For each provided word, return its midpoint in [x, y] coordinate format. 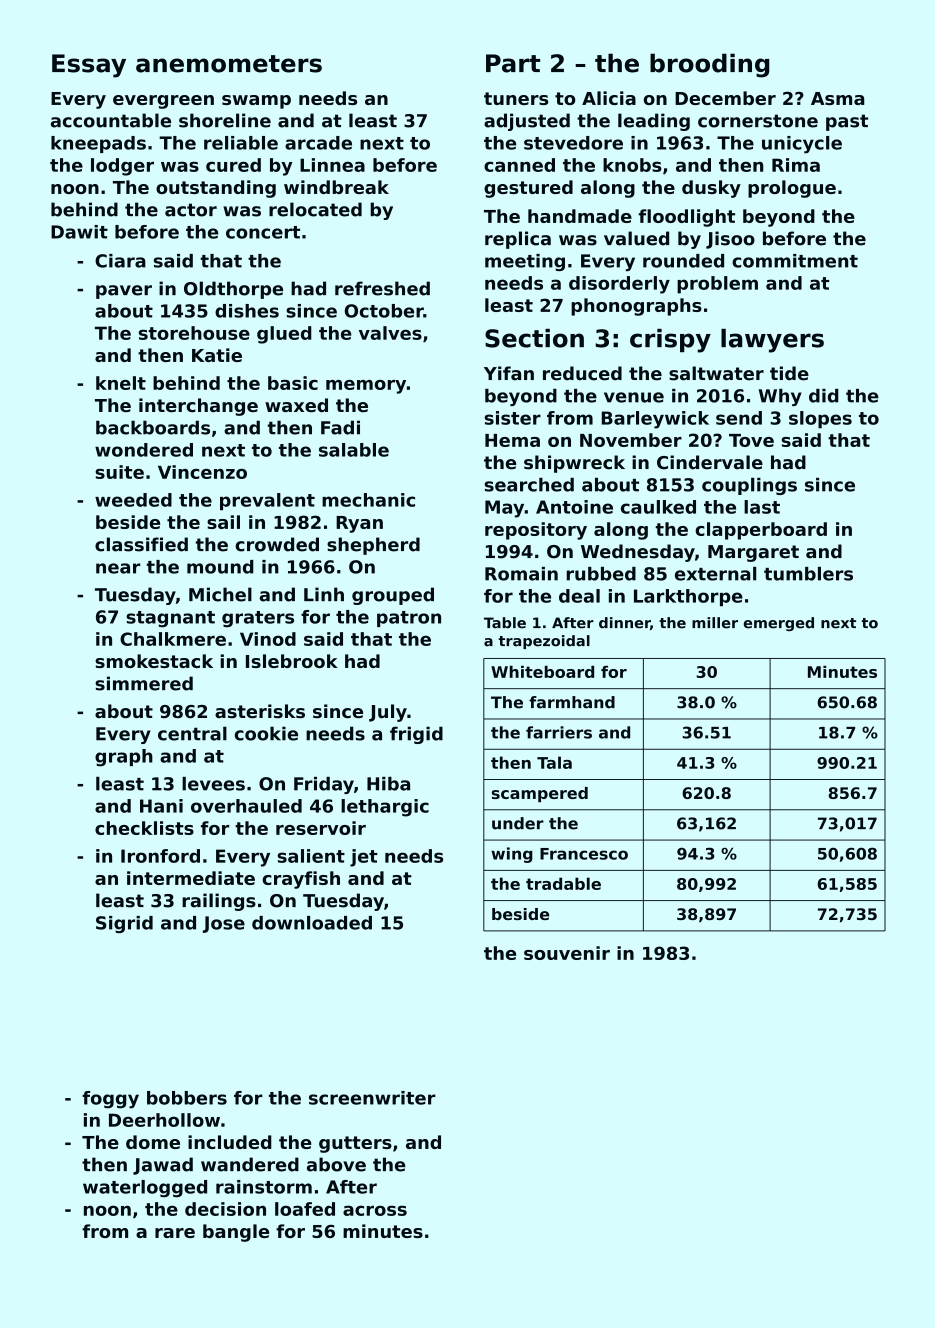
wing [512, 855]
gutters [355, 1144]
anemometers [229, 64]
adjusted [527, 122]
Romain [521, 574]
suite [119, 472]
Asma [837, 98]
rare [175, 1233]
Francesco [584, 854]
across [375, 1210]
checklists [144, 828]
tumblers [808, 574]
